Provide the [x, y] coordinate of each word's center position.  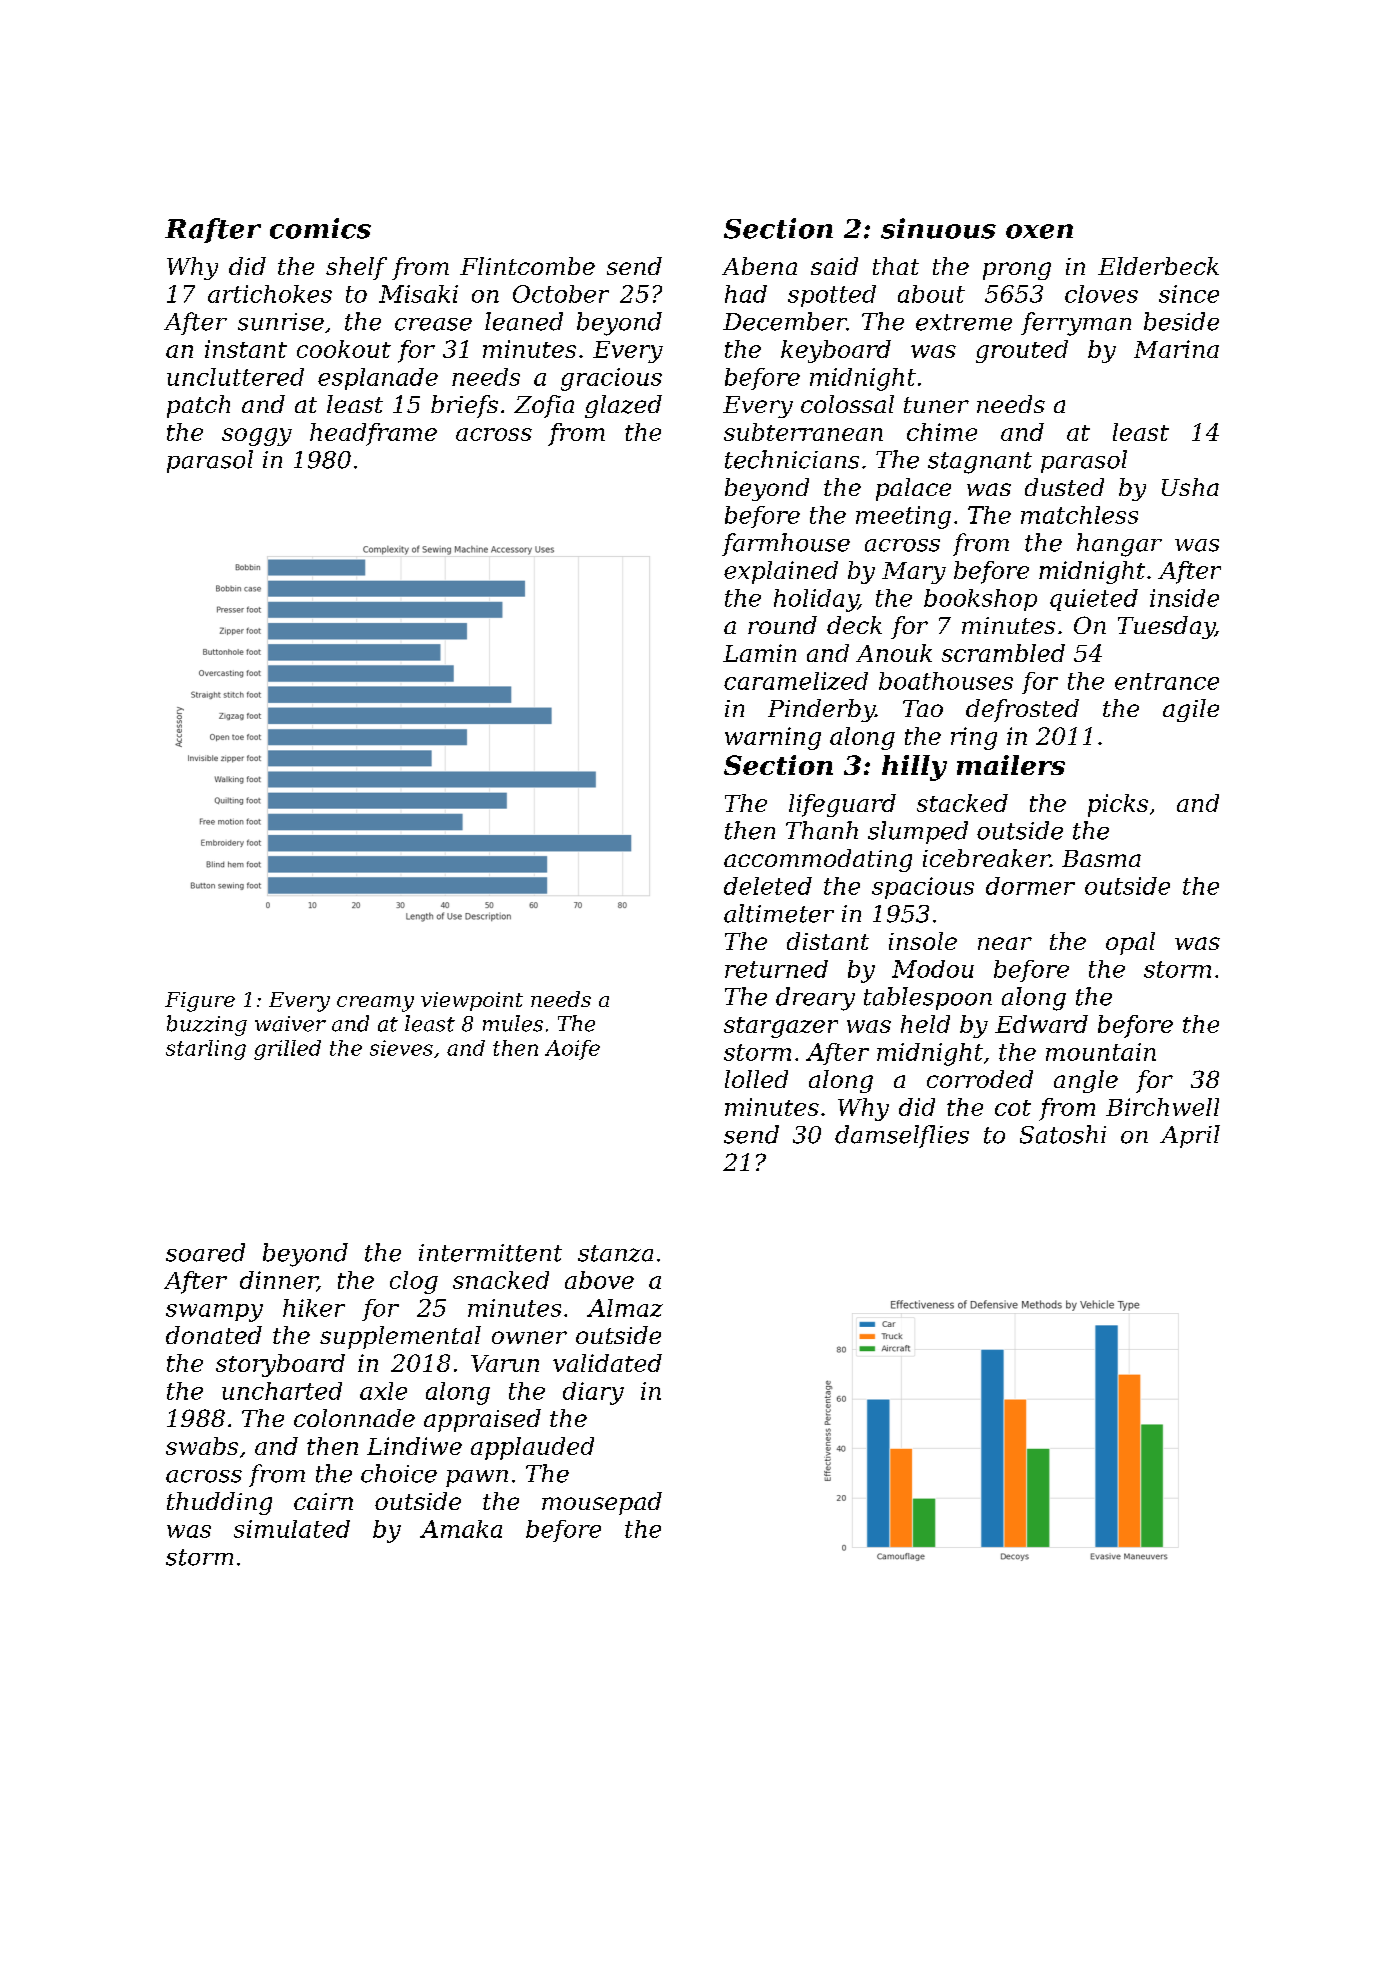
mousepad [602, 1503]
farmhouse [786, 544]
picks [1118, 805]
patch [198, 406]
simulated [292, 1529]
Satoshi [1063, 1134]
